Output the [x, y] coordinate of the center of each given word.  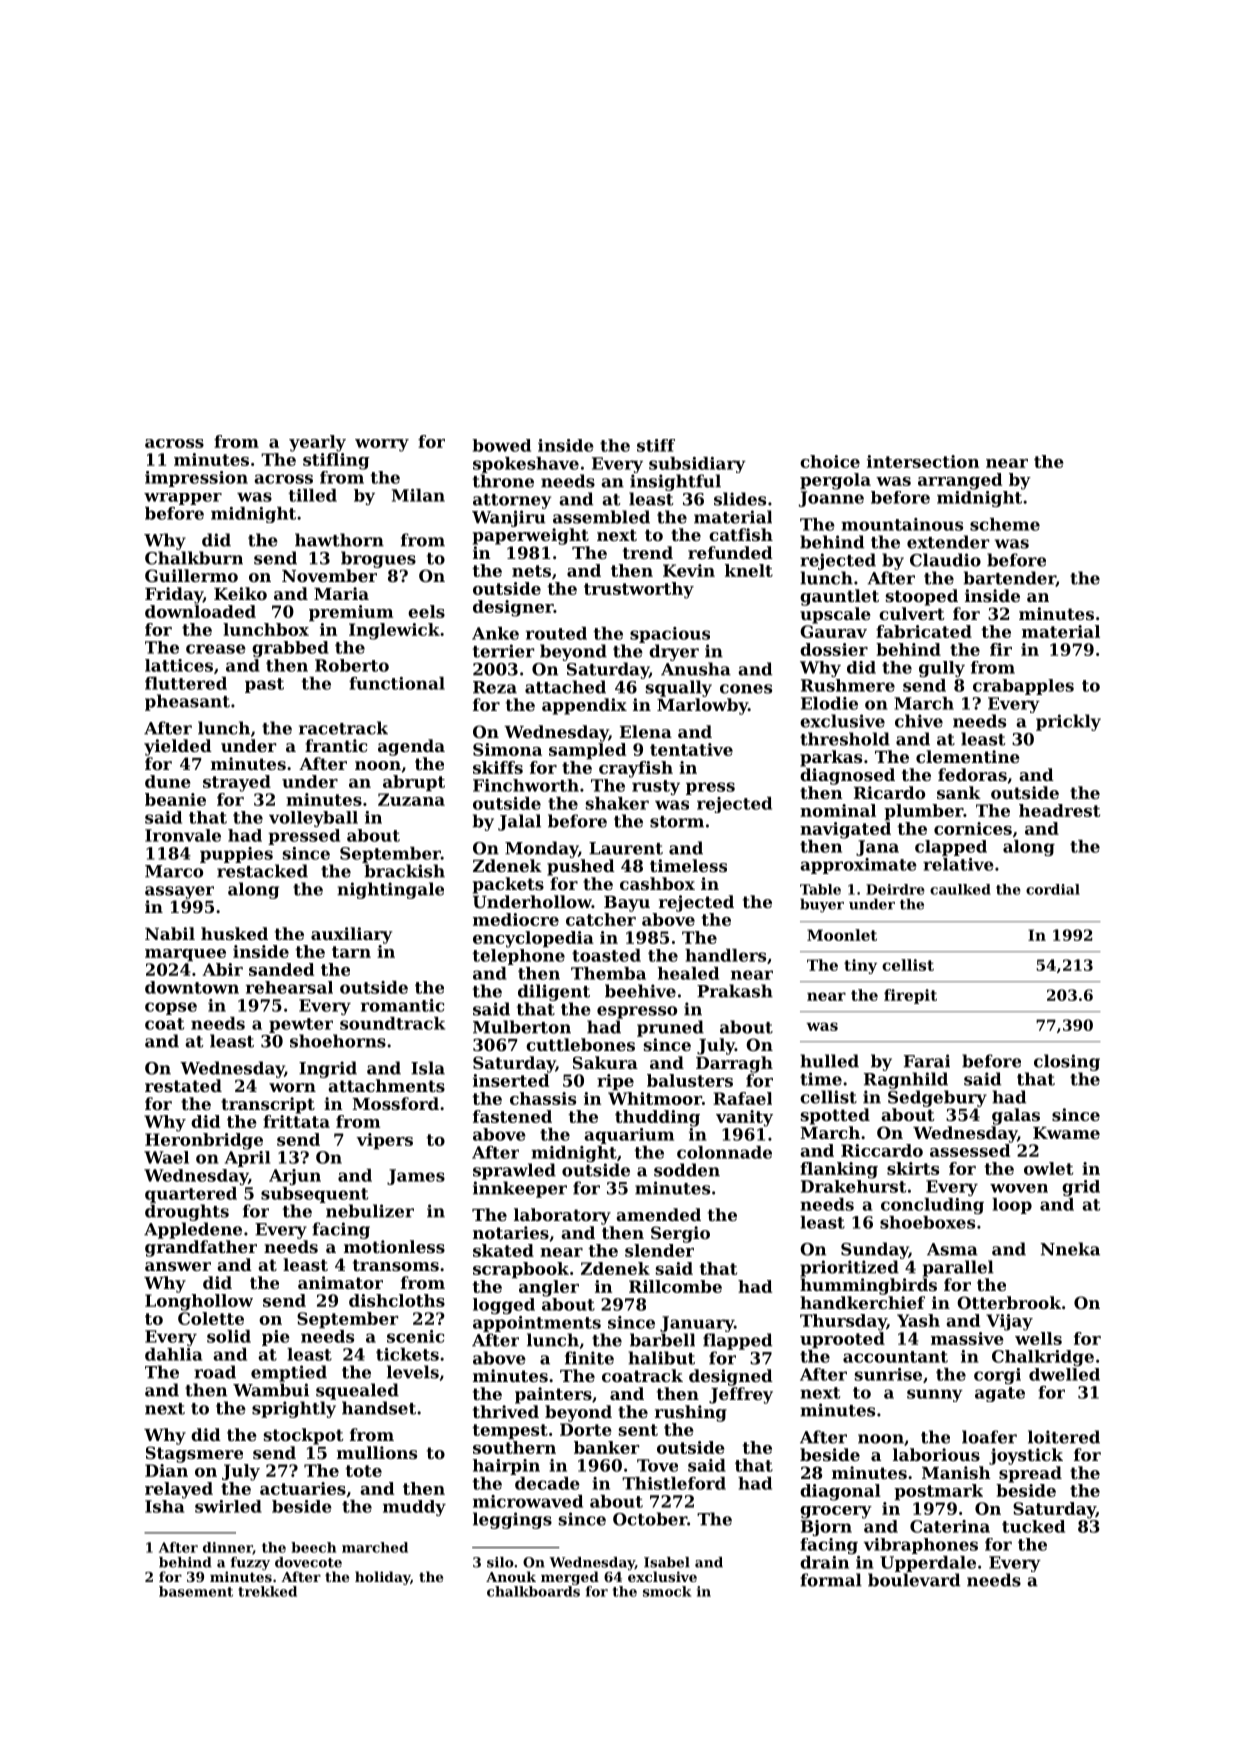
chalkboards [533, 1591]
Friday [174, 595]
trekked [267, 1591]
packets [508, 885]
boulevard [914, 1580]
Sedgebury [937, 1098]
